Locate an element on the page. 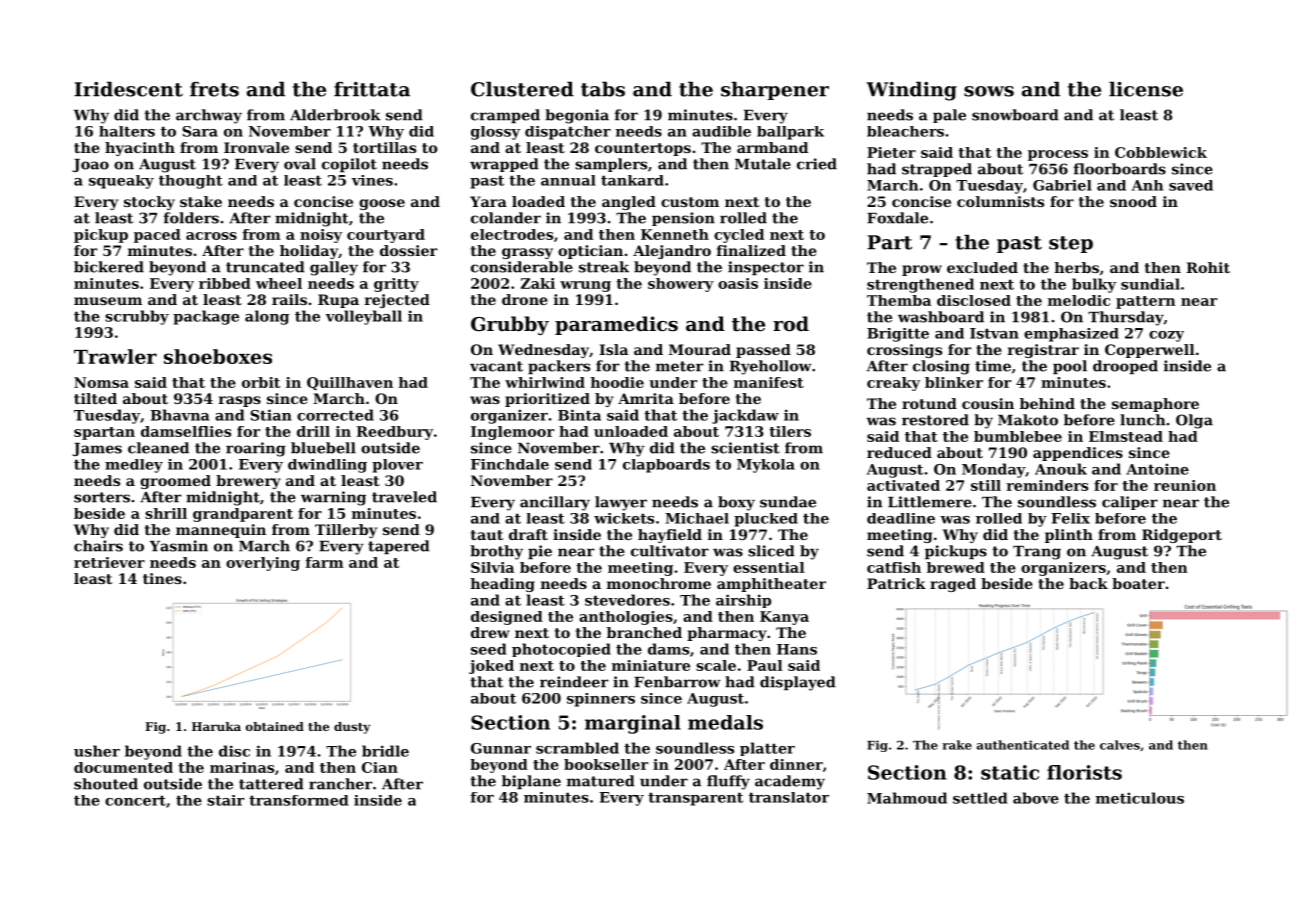 The image size is (1308, 924). tabs is located at coordinates (603, 89).
